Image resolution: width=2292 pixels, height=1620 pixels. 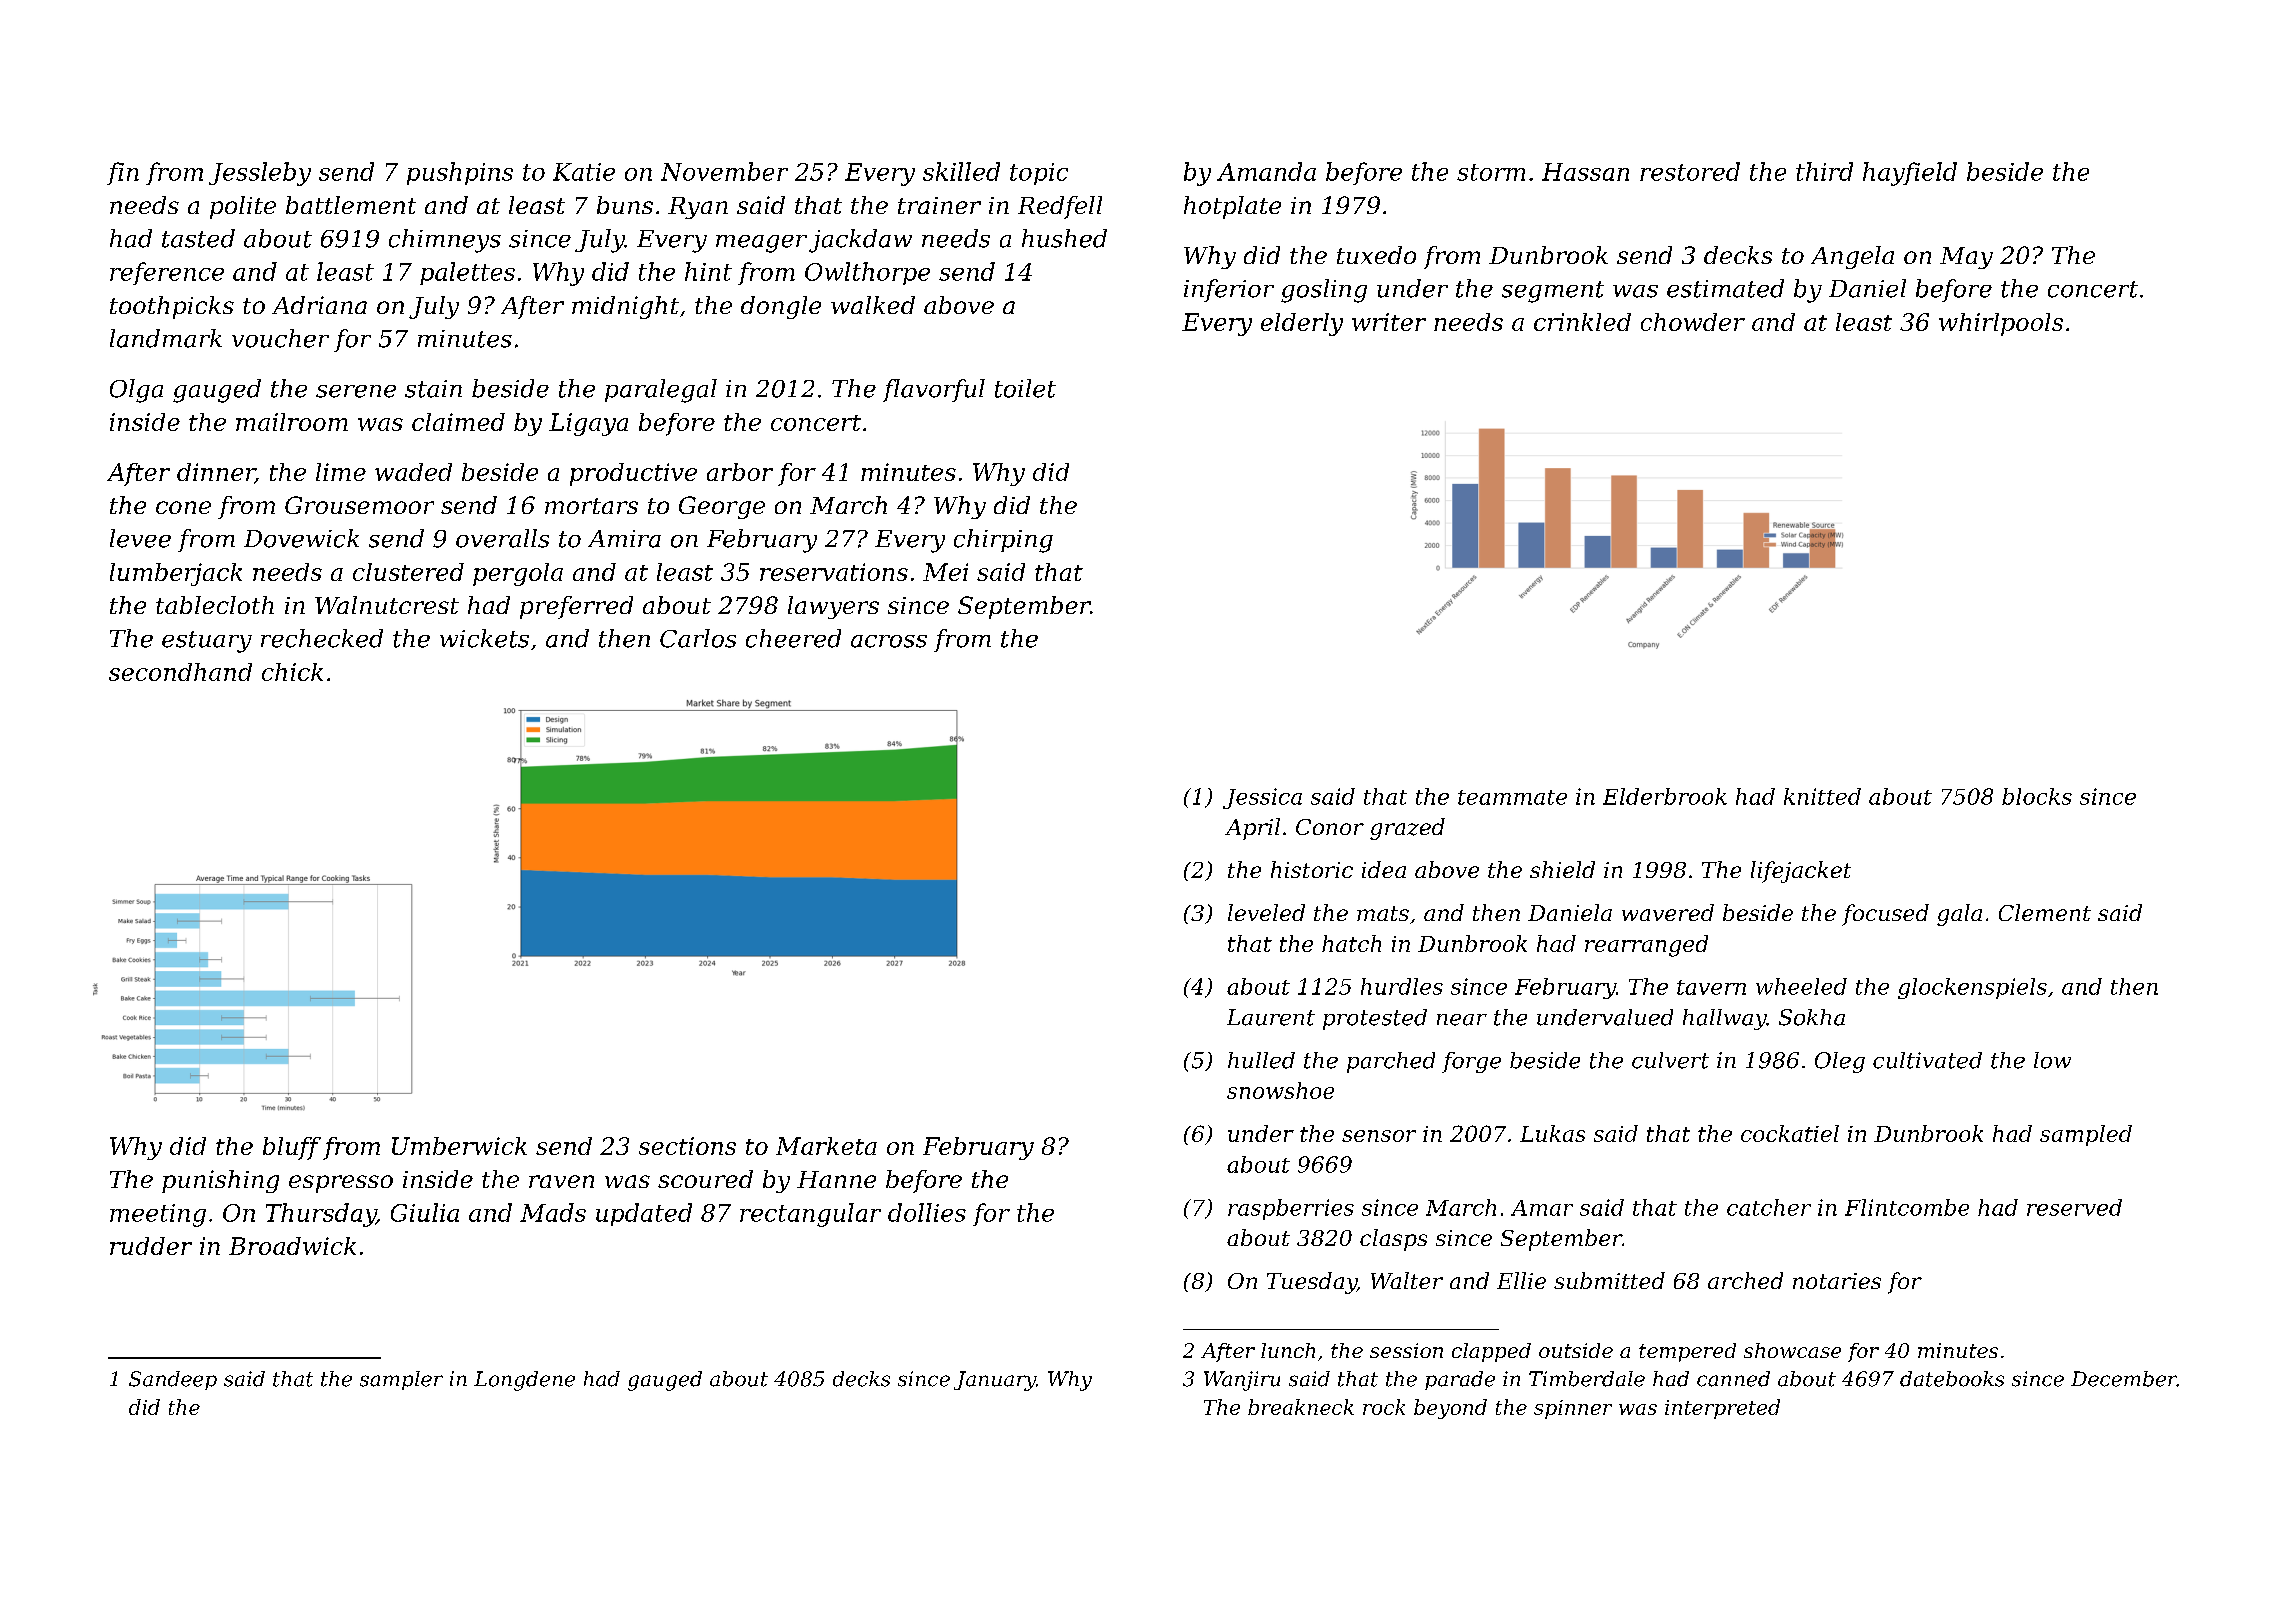 I want to click on Hassan, so click(x=1585, y=172).
